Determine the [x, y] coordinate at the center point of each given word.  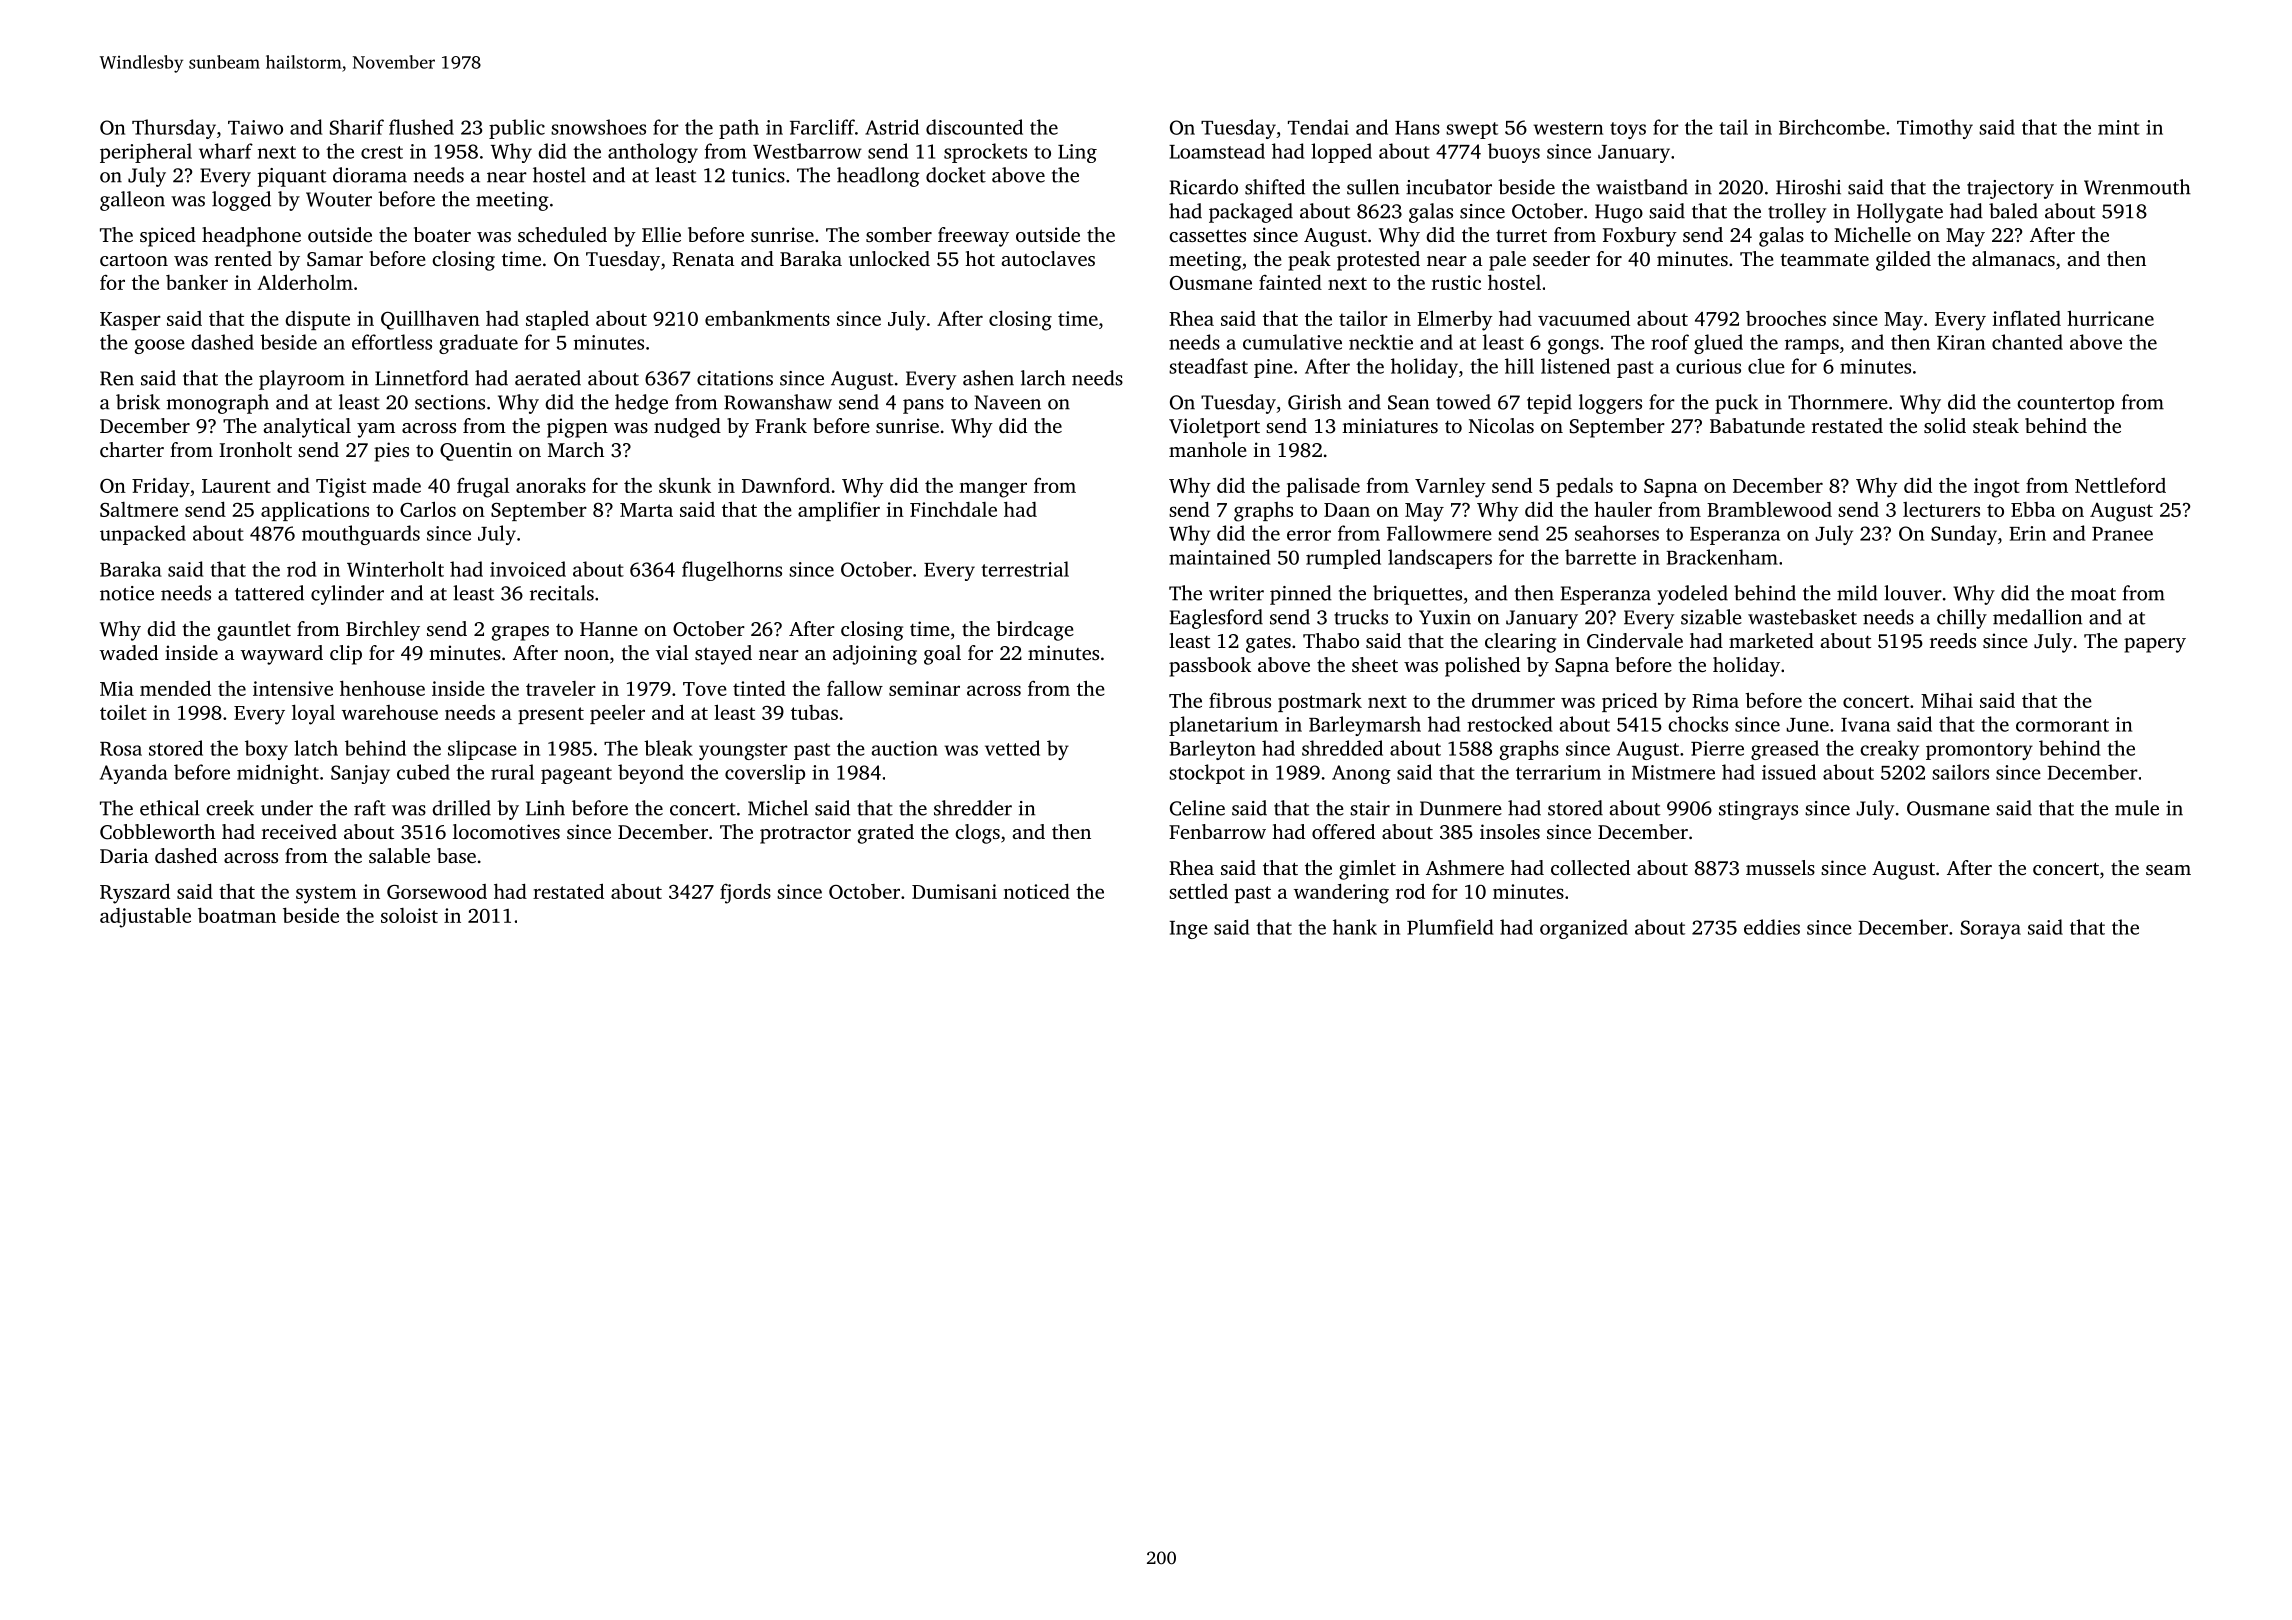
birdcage [1035, 631]
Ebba [2033, 509]
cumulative [1292, 342]
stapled [557, 320]
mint [2119, 127]
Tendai [1318, 127]
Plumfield [1450, 927]
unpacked [143, 535]
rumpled [1343, 559]
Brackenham [1722, 557]
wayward [282, 655]
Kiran [1961, 342]
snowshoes [598, 127]
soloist [409, 915]
